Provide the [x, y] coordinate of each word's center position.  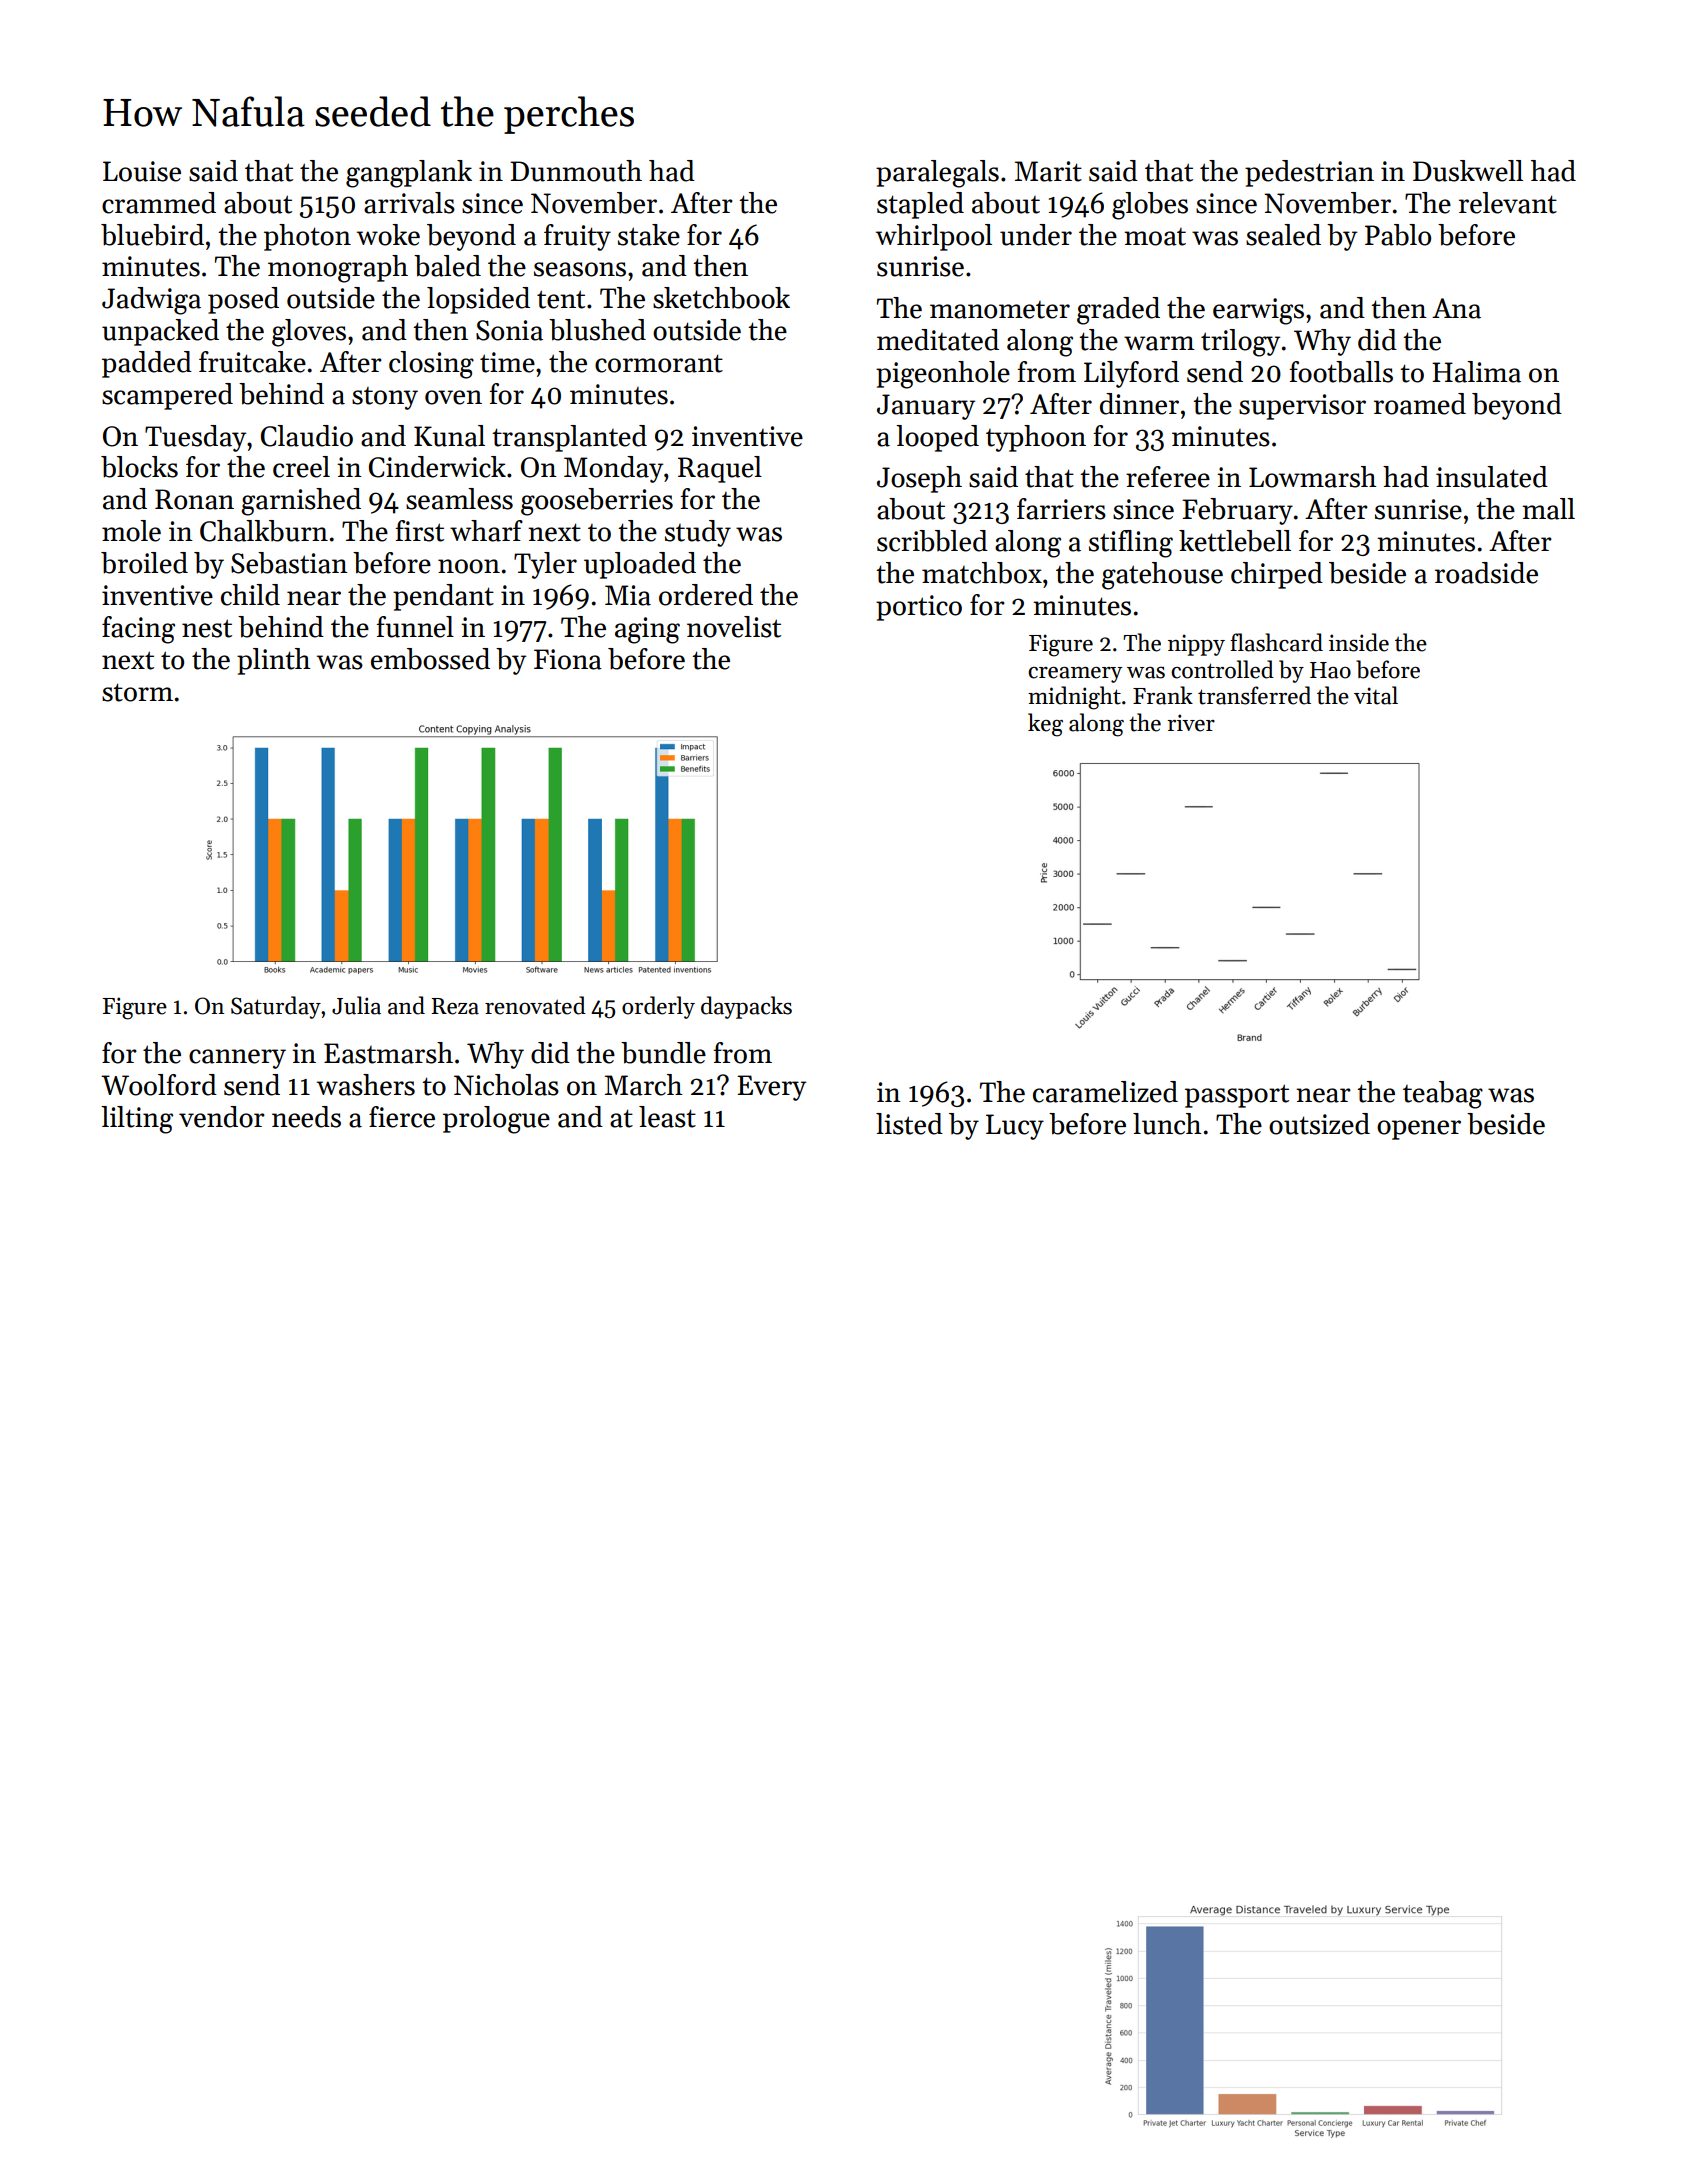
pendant [443, 597]
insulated [1492, 477]
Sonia [509, 330]
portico [919, 608]
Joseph [919, 479]
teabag [1443, 1095]
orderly [658, 1007]
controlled [1222, 669]
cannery [237, 1059]
